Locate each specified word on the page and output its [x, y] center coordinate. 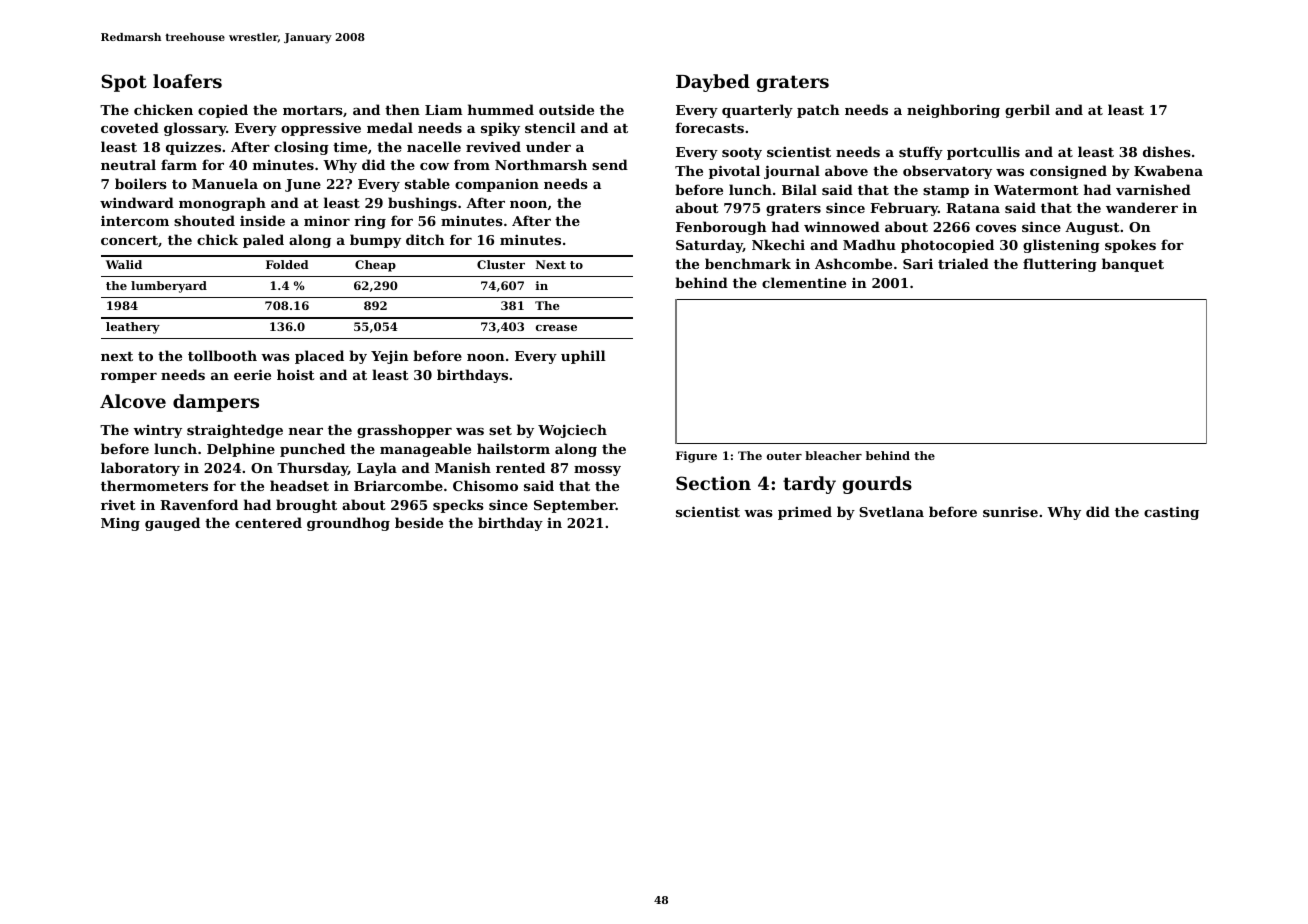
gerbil [1027, 111]
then [402, 109]
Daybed [713, 83]
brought [306, 506]
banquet [1133, 265]
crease [556, 328]
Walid [124, 264]
